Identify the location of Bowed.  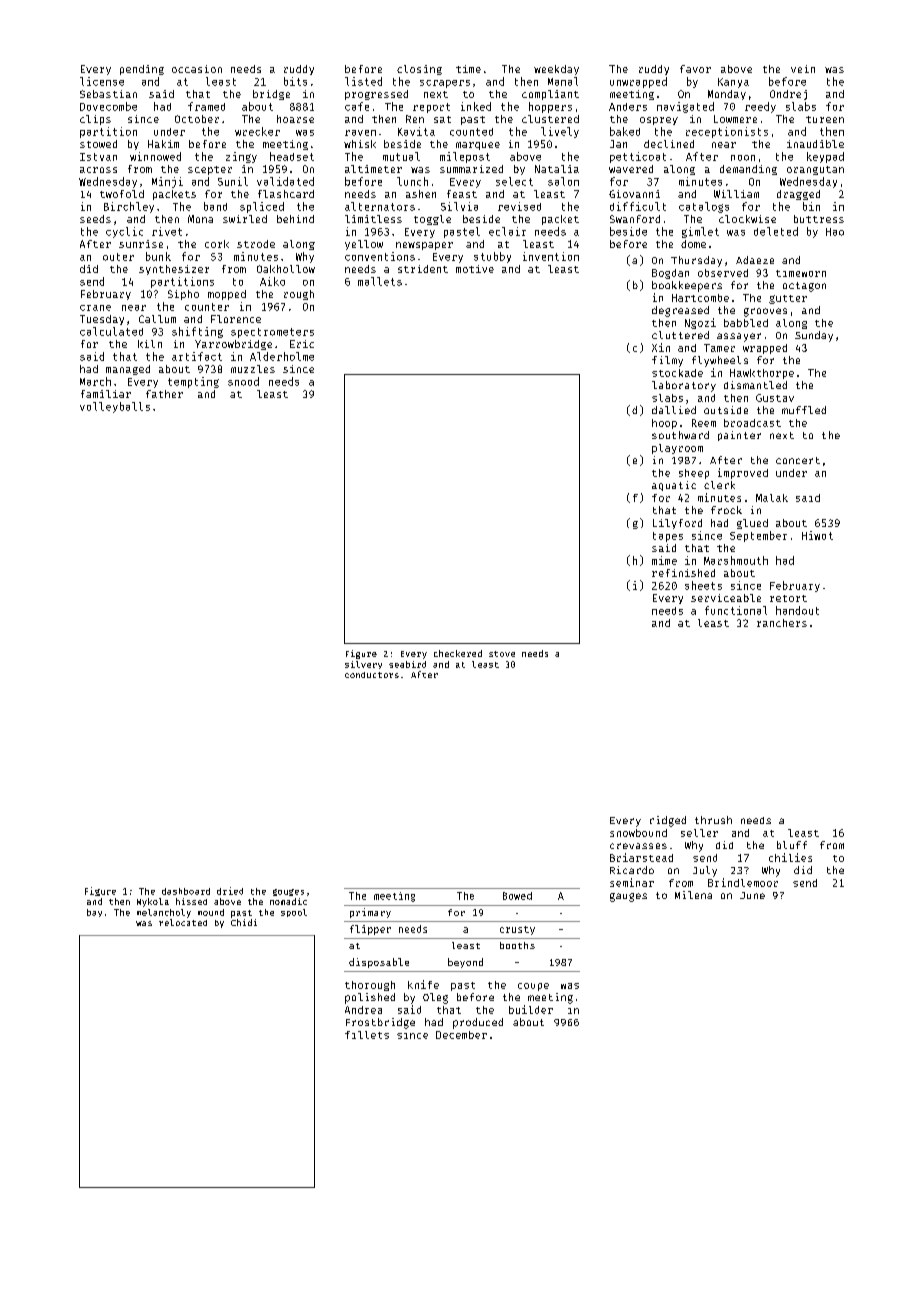
(517, 896).
